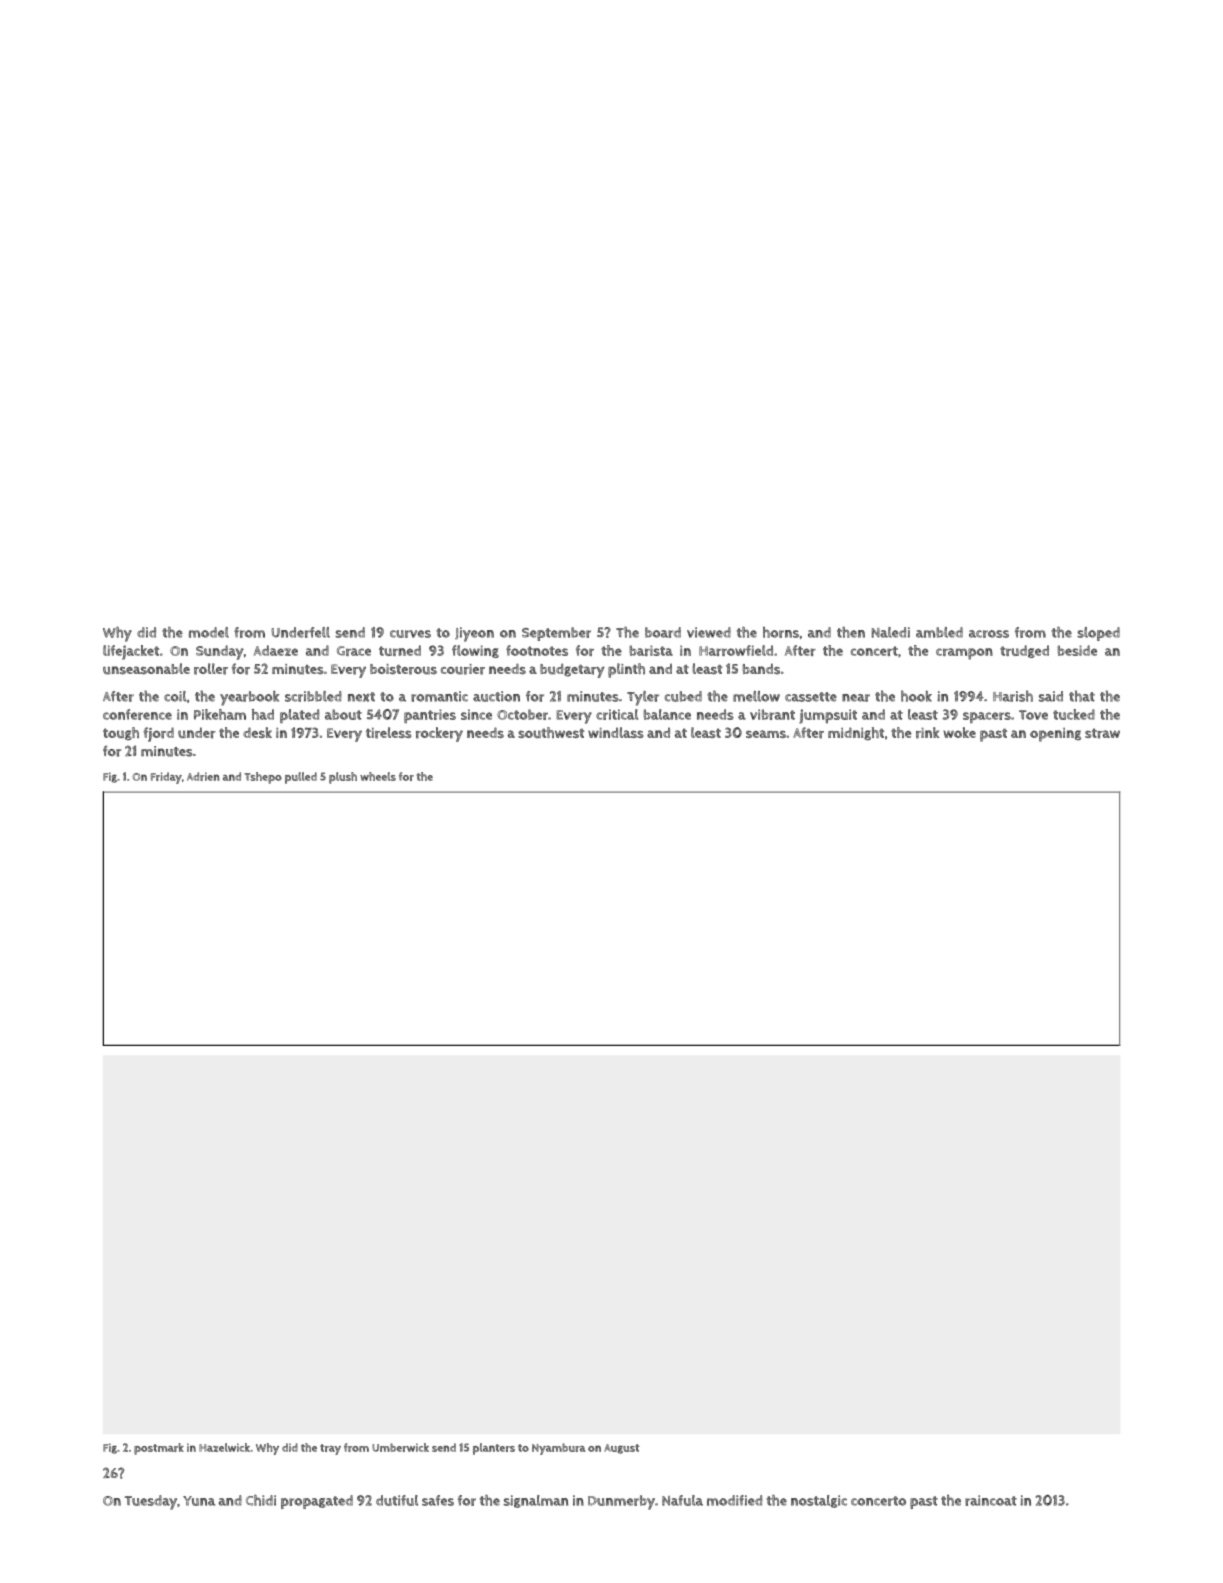  I want to click on ambled, so click(939, 632).
